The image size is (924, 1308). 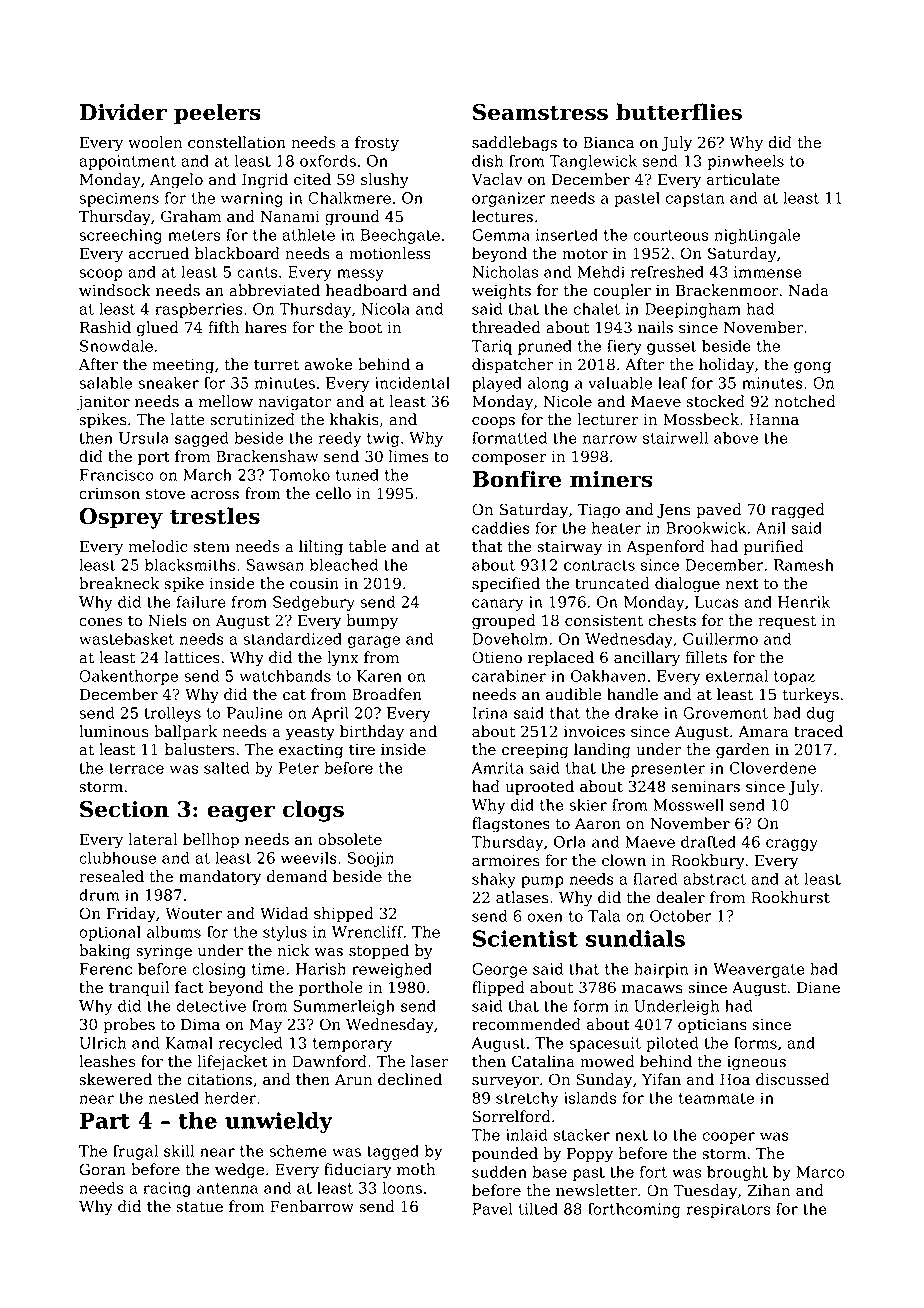 What do you see at coordinates (123, 112) in the document?
I see `Divider` at bounding box center [123, 112].
